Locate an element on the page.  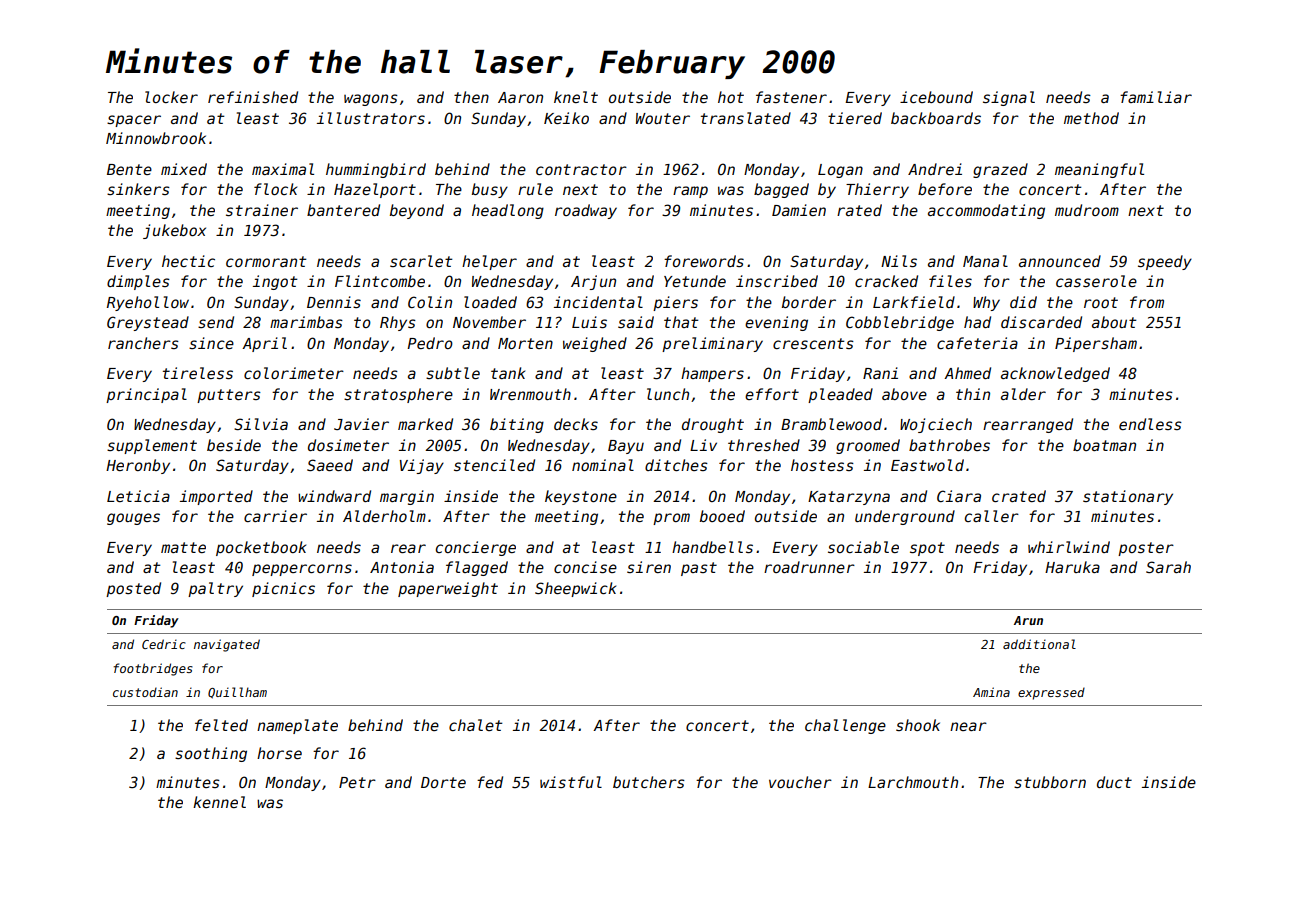
roadrunner is located at coordinates (809, 567).
